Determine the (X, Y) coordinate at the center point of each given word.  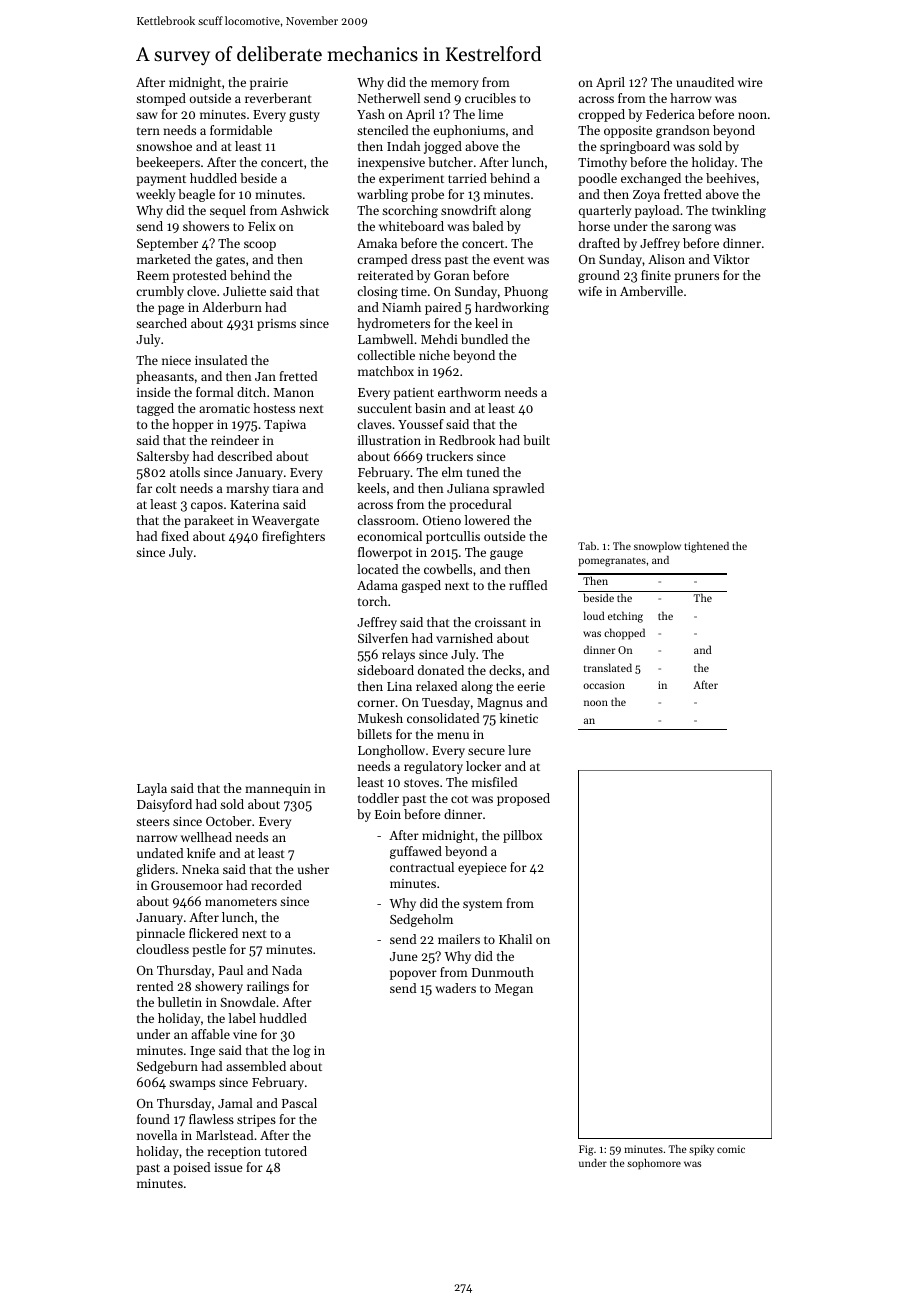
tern (148, 131)
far (144, 488)
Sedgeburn (167, 1067)
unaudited (705, 82)
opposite (628, 132)
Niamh (401, 307)
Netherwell (389, 98)
